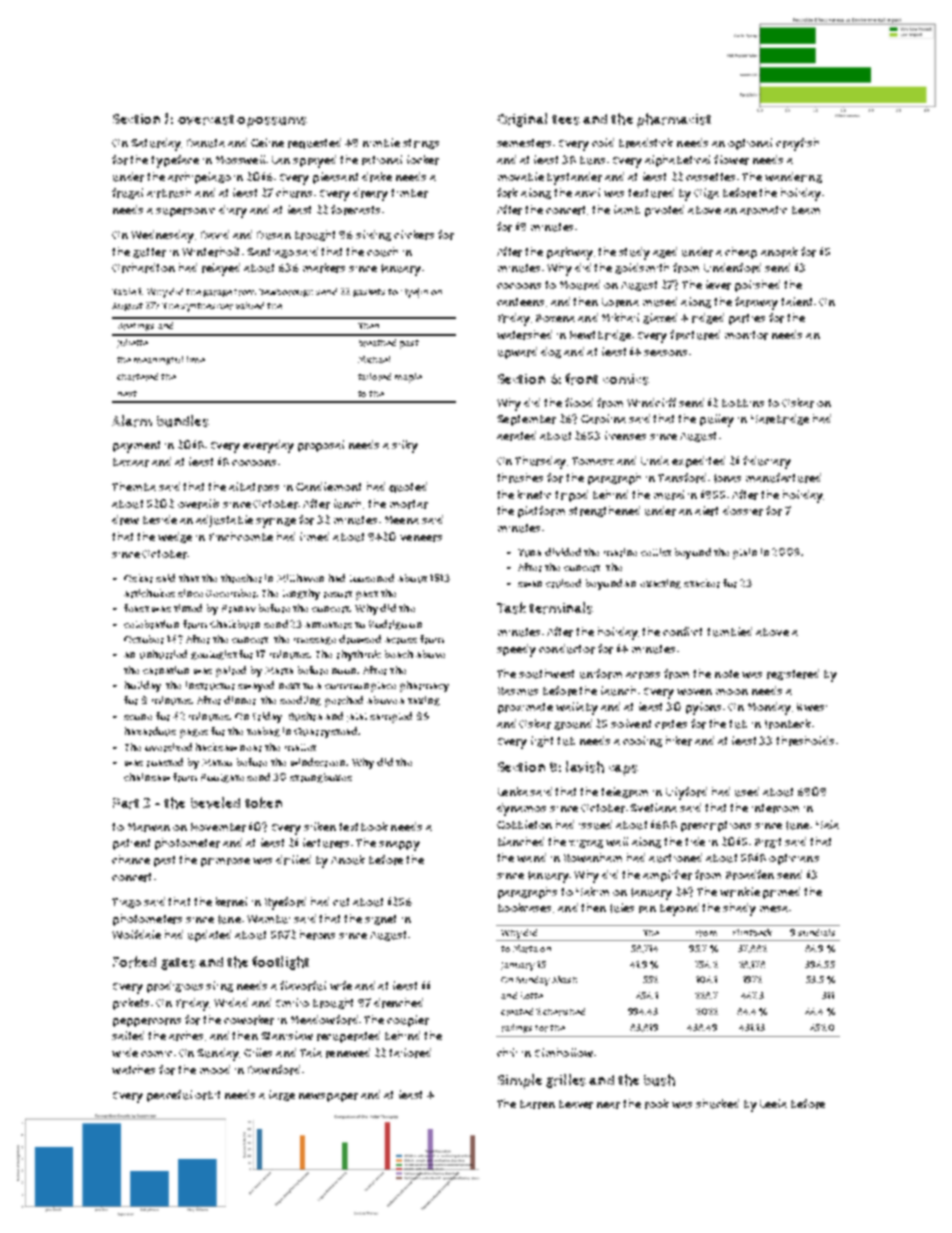 This document has height=1233, width=952. What do you see at coordinates (522, 120) in the document?
I see `Original` at bounding box center [522, 120].
